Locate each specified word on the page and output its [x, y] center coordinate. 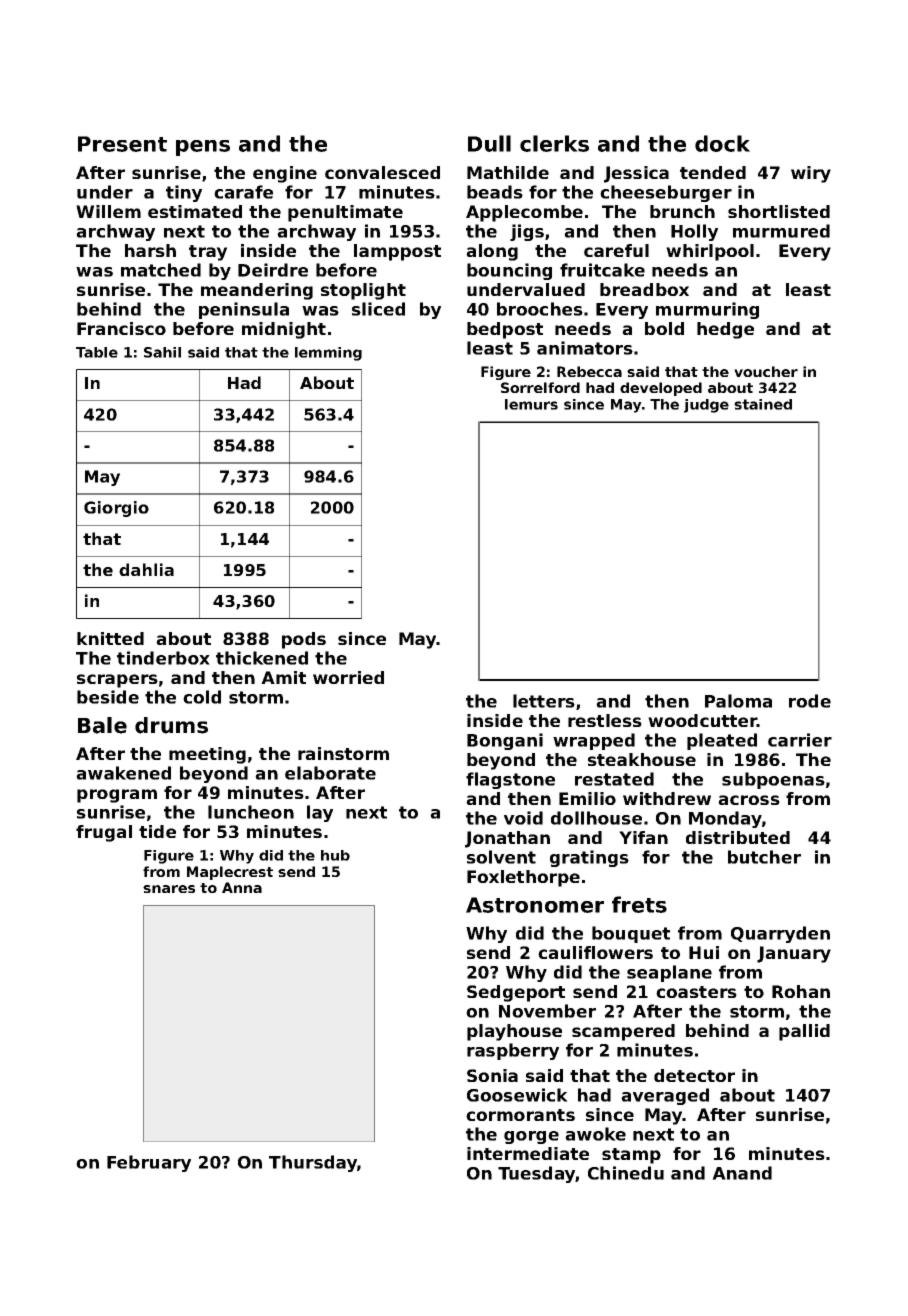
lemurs [531, 404]
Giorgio [116, 509]
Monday [725, 819]
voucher [766, 371]
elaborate [330, 773]
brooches [540, 309]
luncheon [251, 812]
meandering [257, 291]
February [149, 1163]
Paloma [738, 701]
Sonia [492, 1075]
